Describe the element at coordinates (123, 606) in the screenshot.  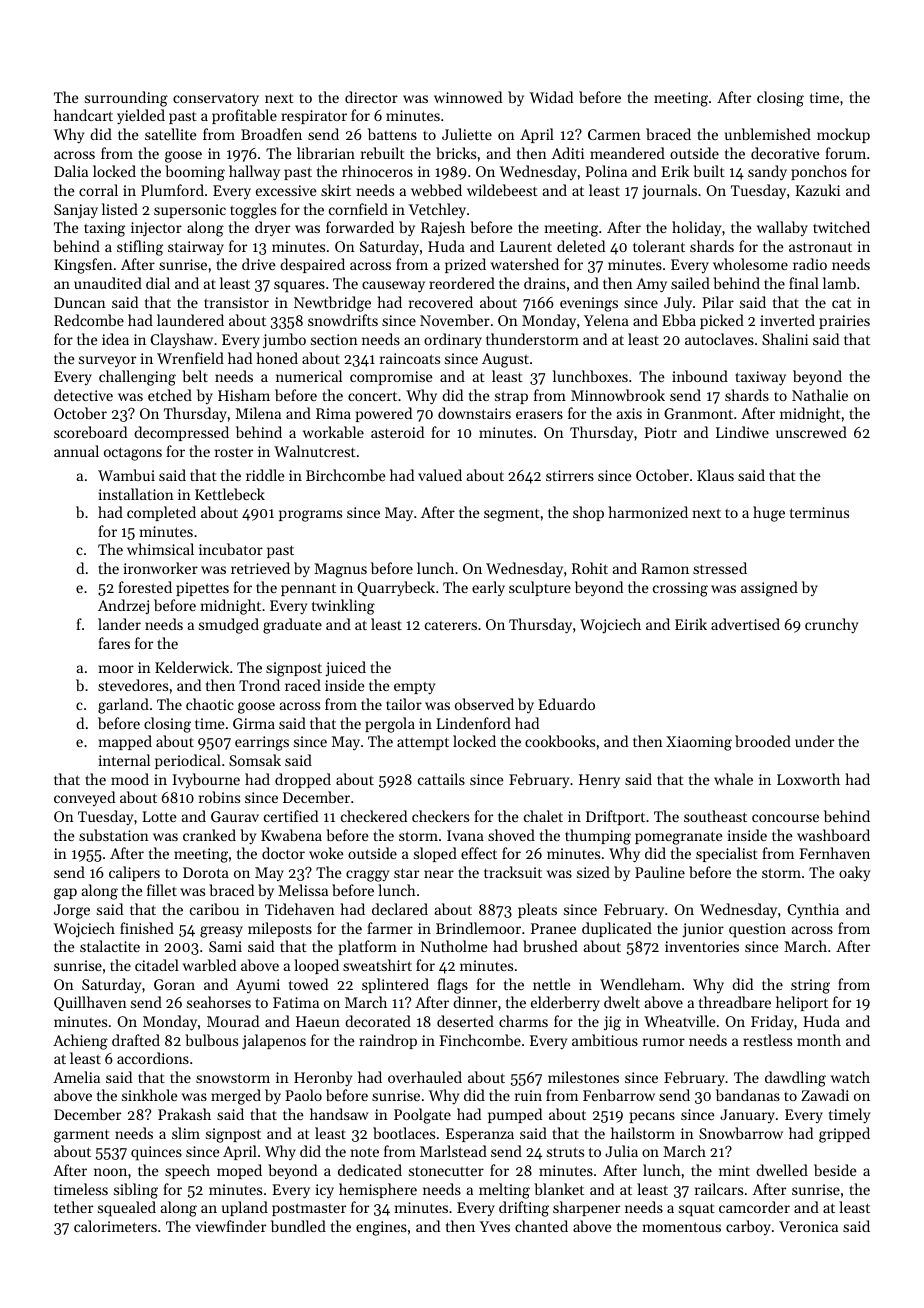
I see `Andrzej` at that location.
